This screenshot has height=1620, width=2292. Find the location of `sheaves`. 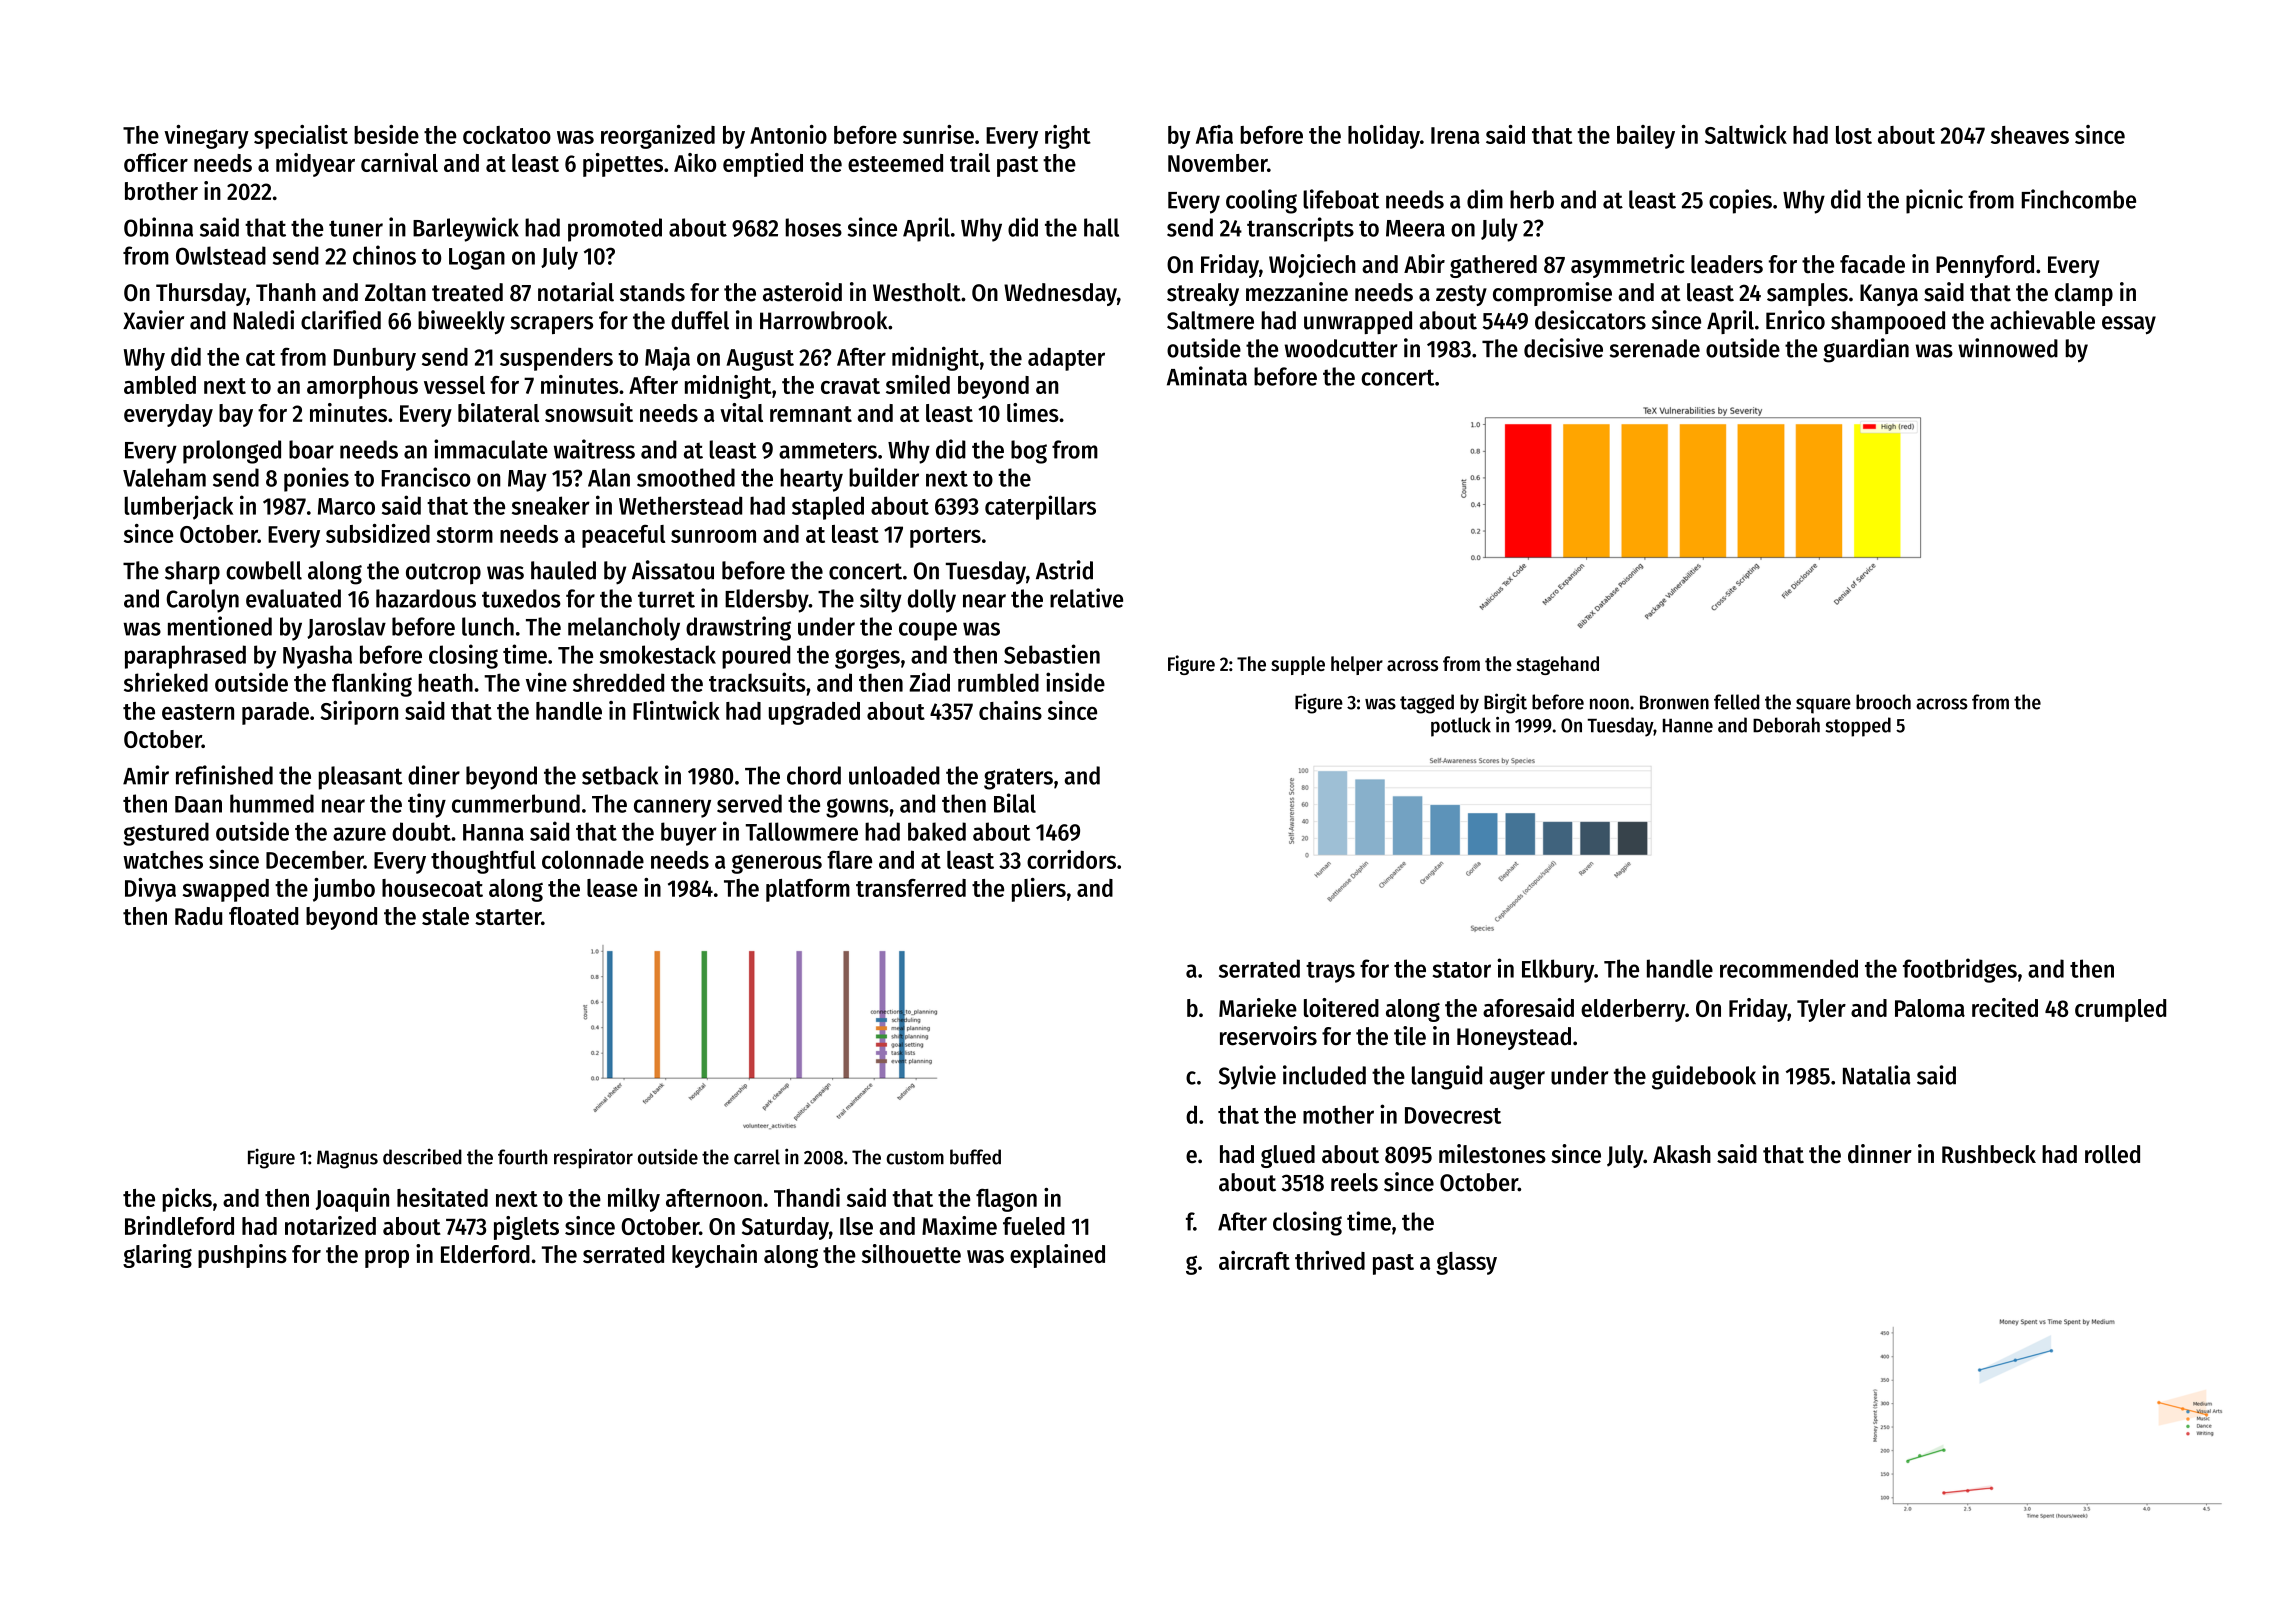

sheaves is located at coordinates (2030, 135).
